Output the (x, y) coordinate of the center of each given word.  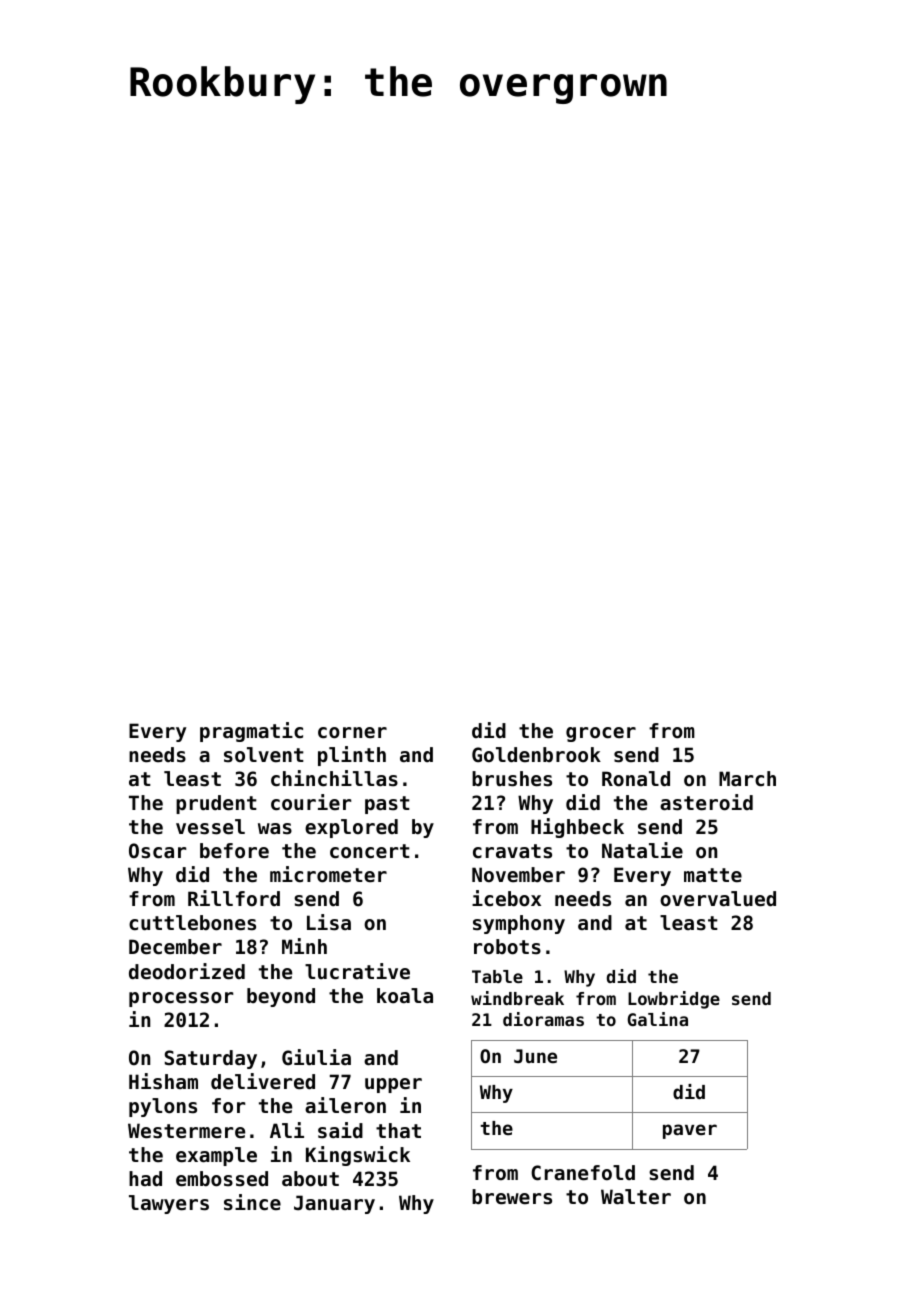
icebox (506, 898)
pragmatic (251, 732)
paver (690, 1131)
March (747, 779)
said (340, 1130)
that (398, 1130)
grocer (601, 734)
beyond (281, 997)
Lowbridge (674, 1000)
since (252, 1202)
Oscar (157, 851)
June (535, 1056)
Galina (658, 1019)
